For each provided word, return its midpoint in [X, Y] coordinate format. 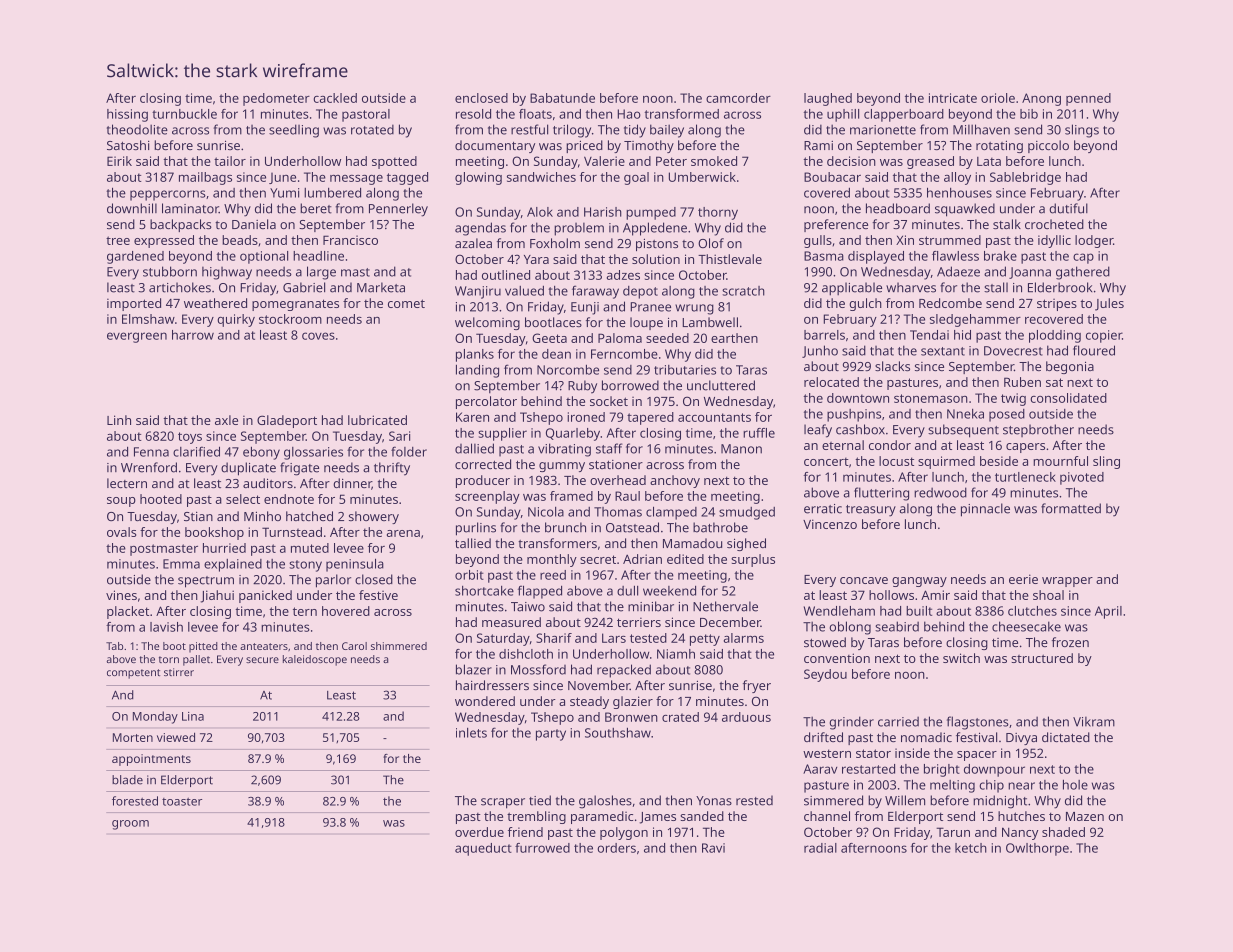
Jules [1109, 304]
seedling [294, 131]
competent [133, 674]
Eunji [585, 308]
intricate [953, 98]
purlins [476, 529]
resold [473, 114]
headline [318, 256]
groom [130, 825]
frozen [1070, 642]
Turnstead [292, 532]
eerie [1023, 579]
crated [680, 717]
